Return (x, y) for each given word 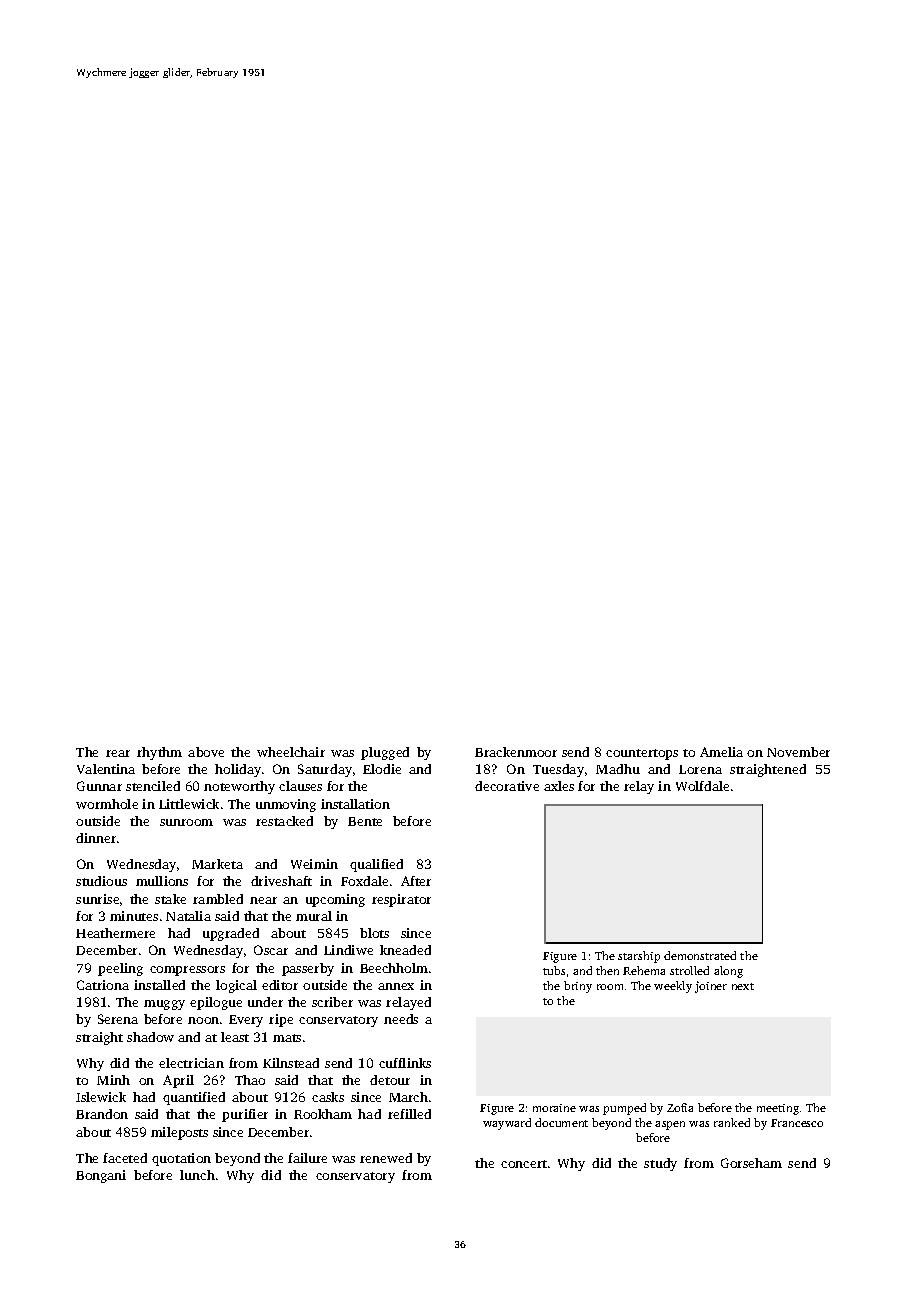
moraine (554, 1108)
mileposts (179, 1133)
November (798, 752)
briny (578, 987)
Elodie (382, 769)
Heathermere (115, 933)
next (743, 986)
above (206, 752)
